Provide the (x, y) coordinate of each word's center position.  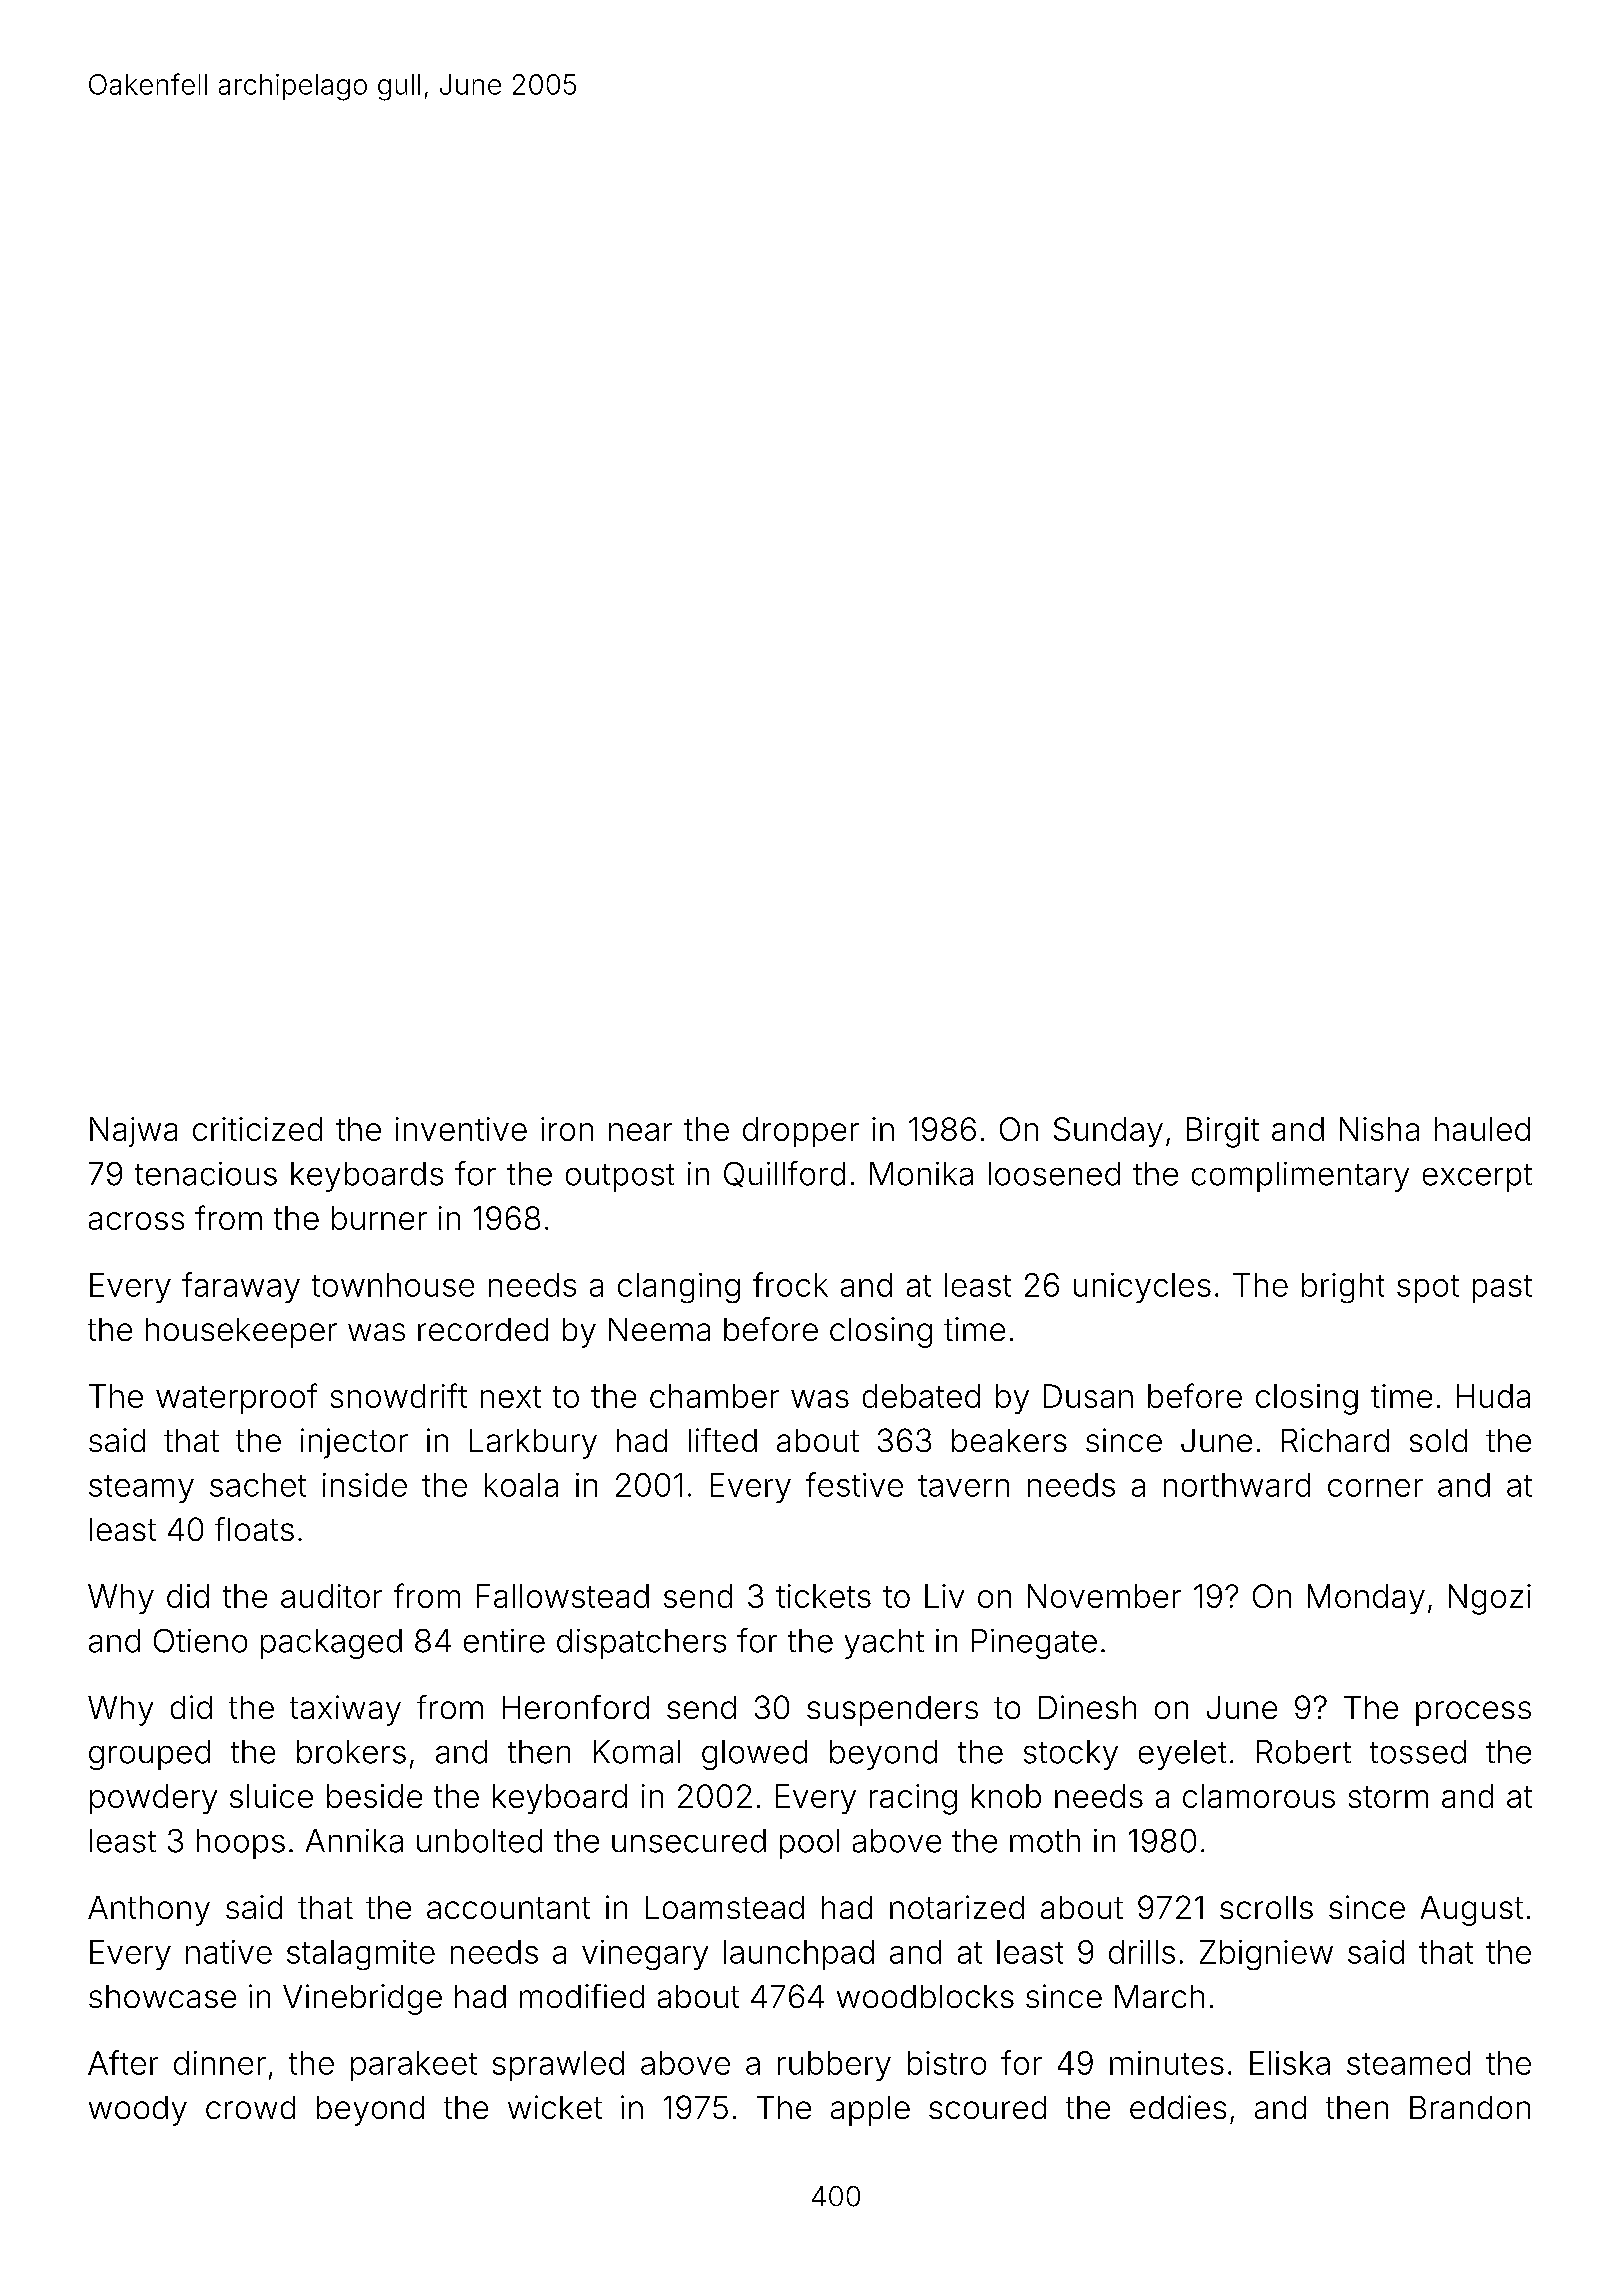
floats (254, 1529)
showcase (162, 1996)
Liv (944, 1596)
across (136, 1221)
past (1502, 1289)
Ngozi (1490, 1599)
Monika (921, 1174)
